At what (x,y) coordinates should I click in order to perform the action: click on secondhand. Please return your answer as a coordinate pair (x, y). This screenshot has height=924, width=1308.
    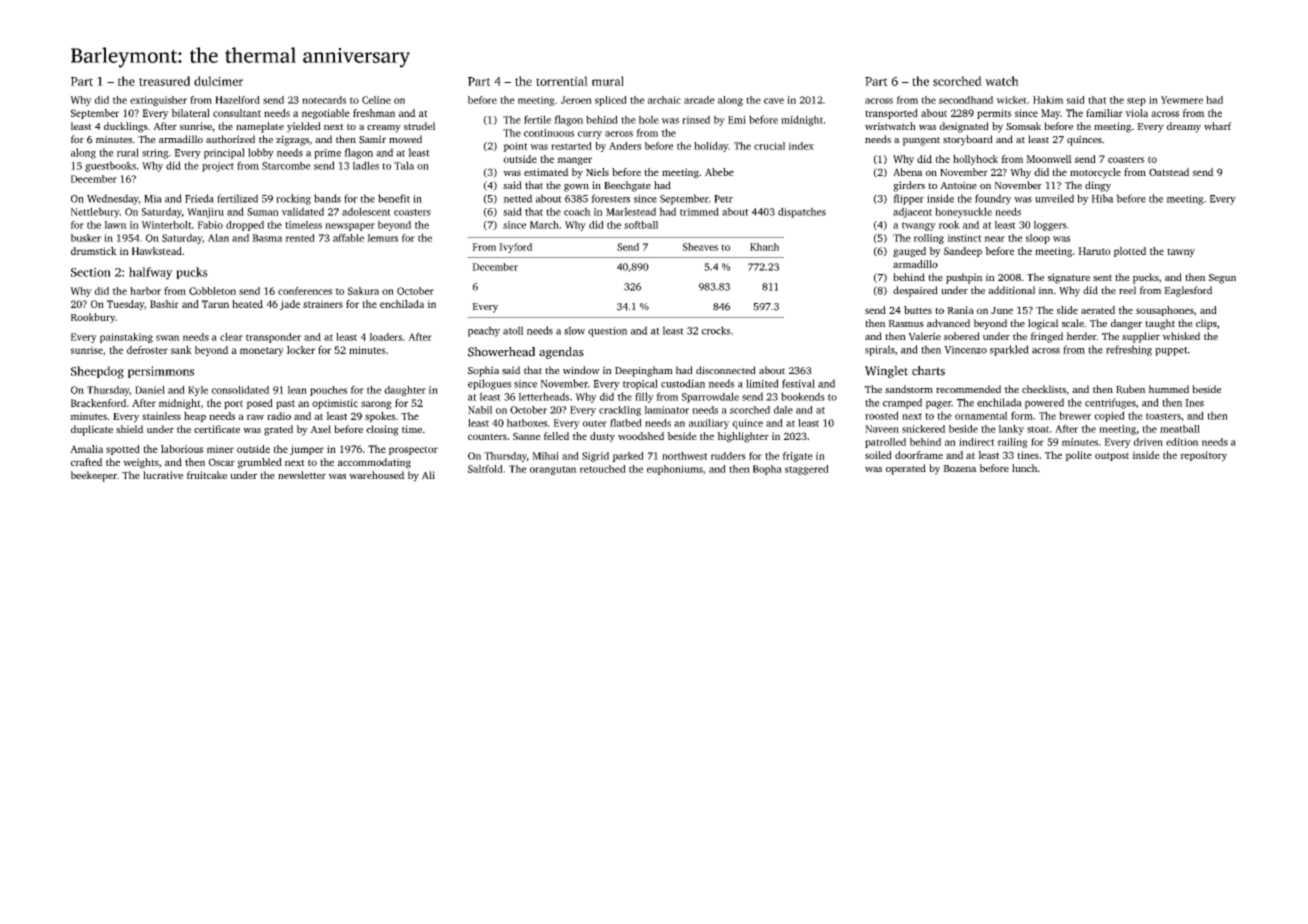
    Looking at the image, I should click on (966, 100).
